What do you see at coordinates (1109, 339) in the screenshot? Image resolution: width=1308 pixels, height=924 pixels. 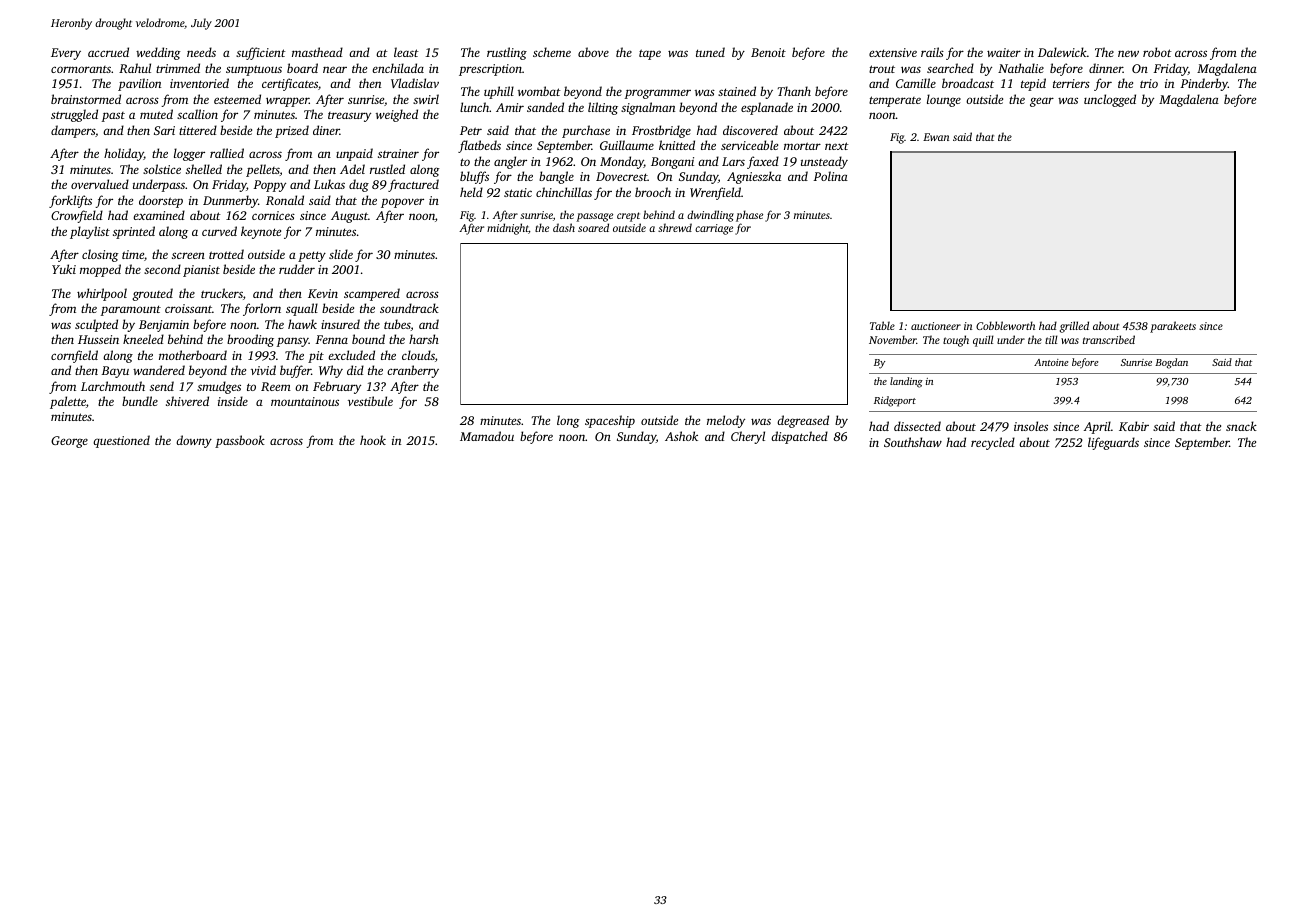 I see `transcribed` at bounding box center [1109, 339].
